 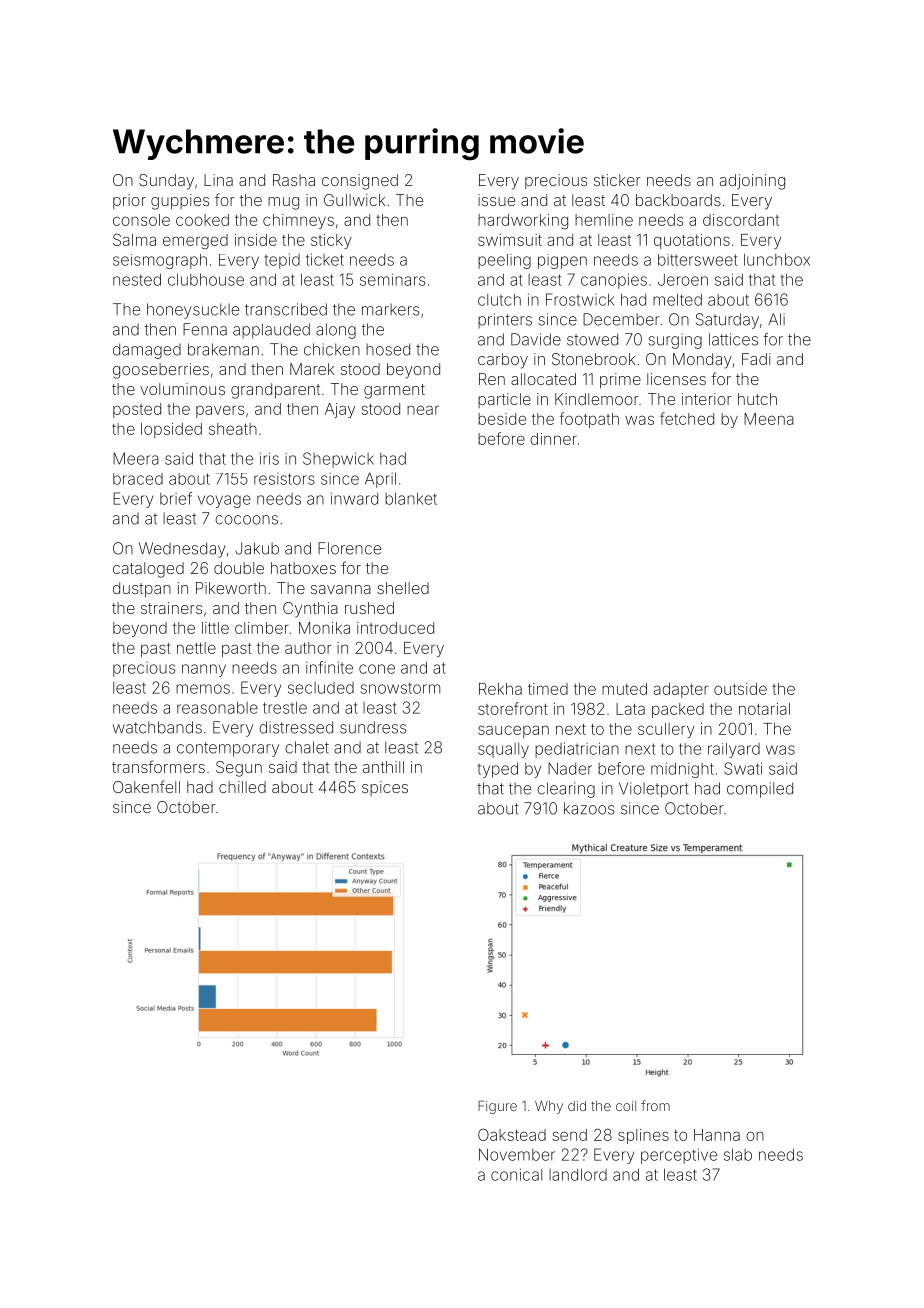 I want to click on adjoining, so click(x=752, y=182).
